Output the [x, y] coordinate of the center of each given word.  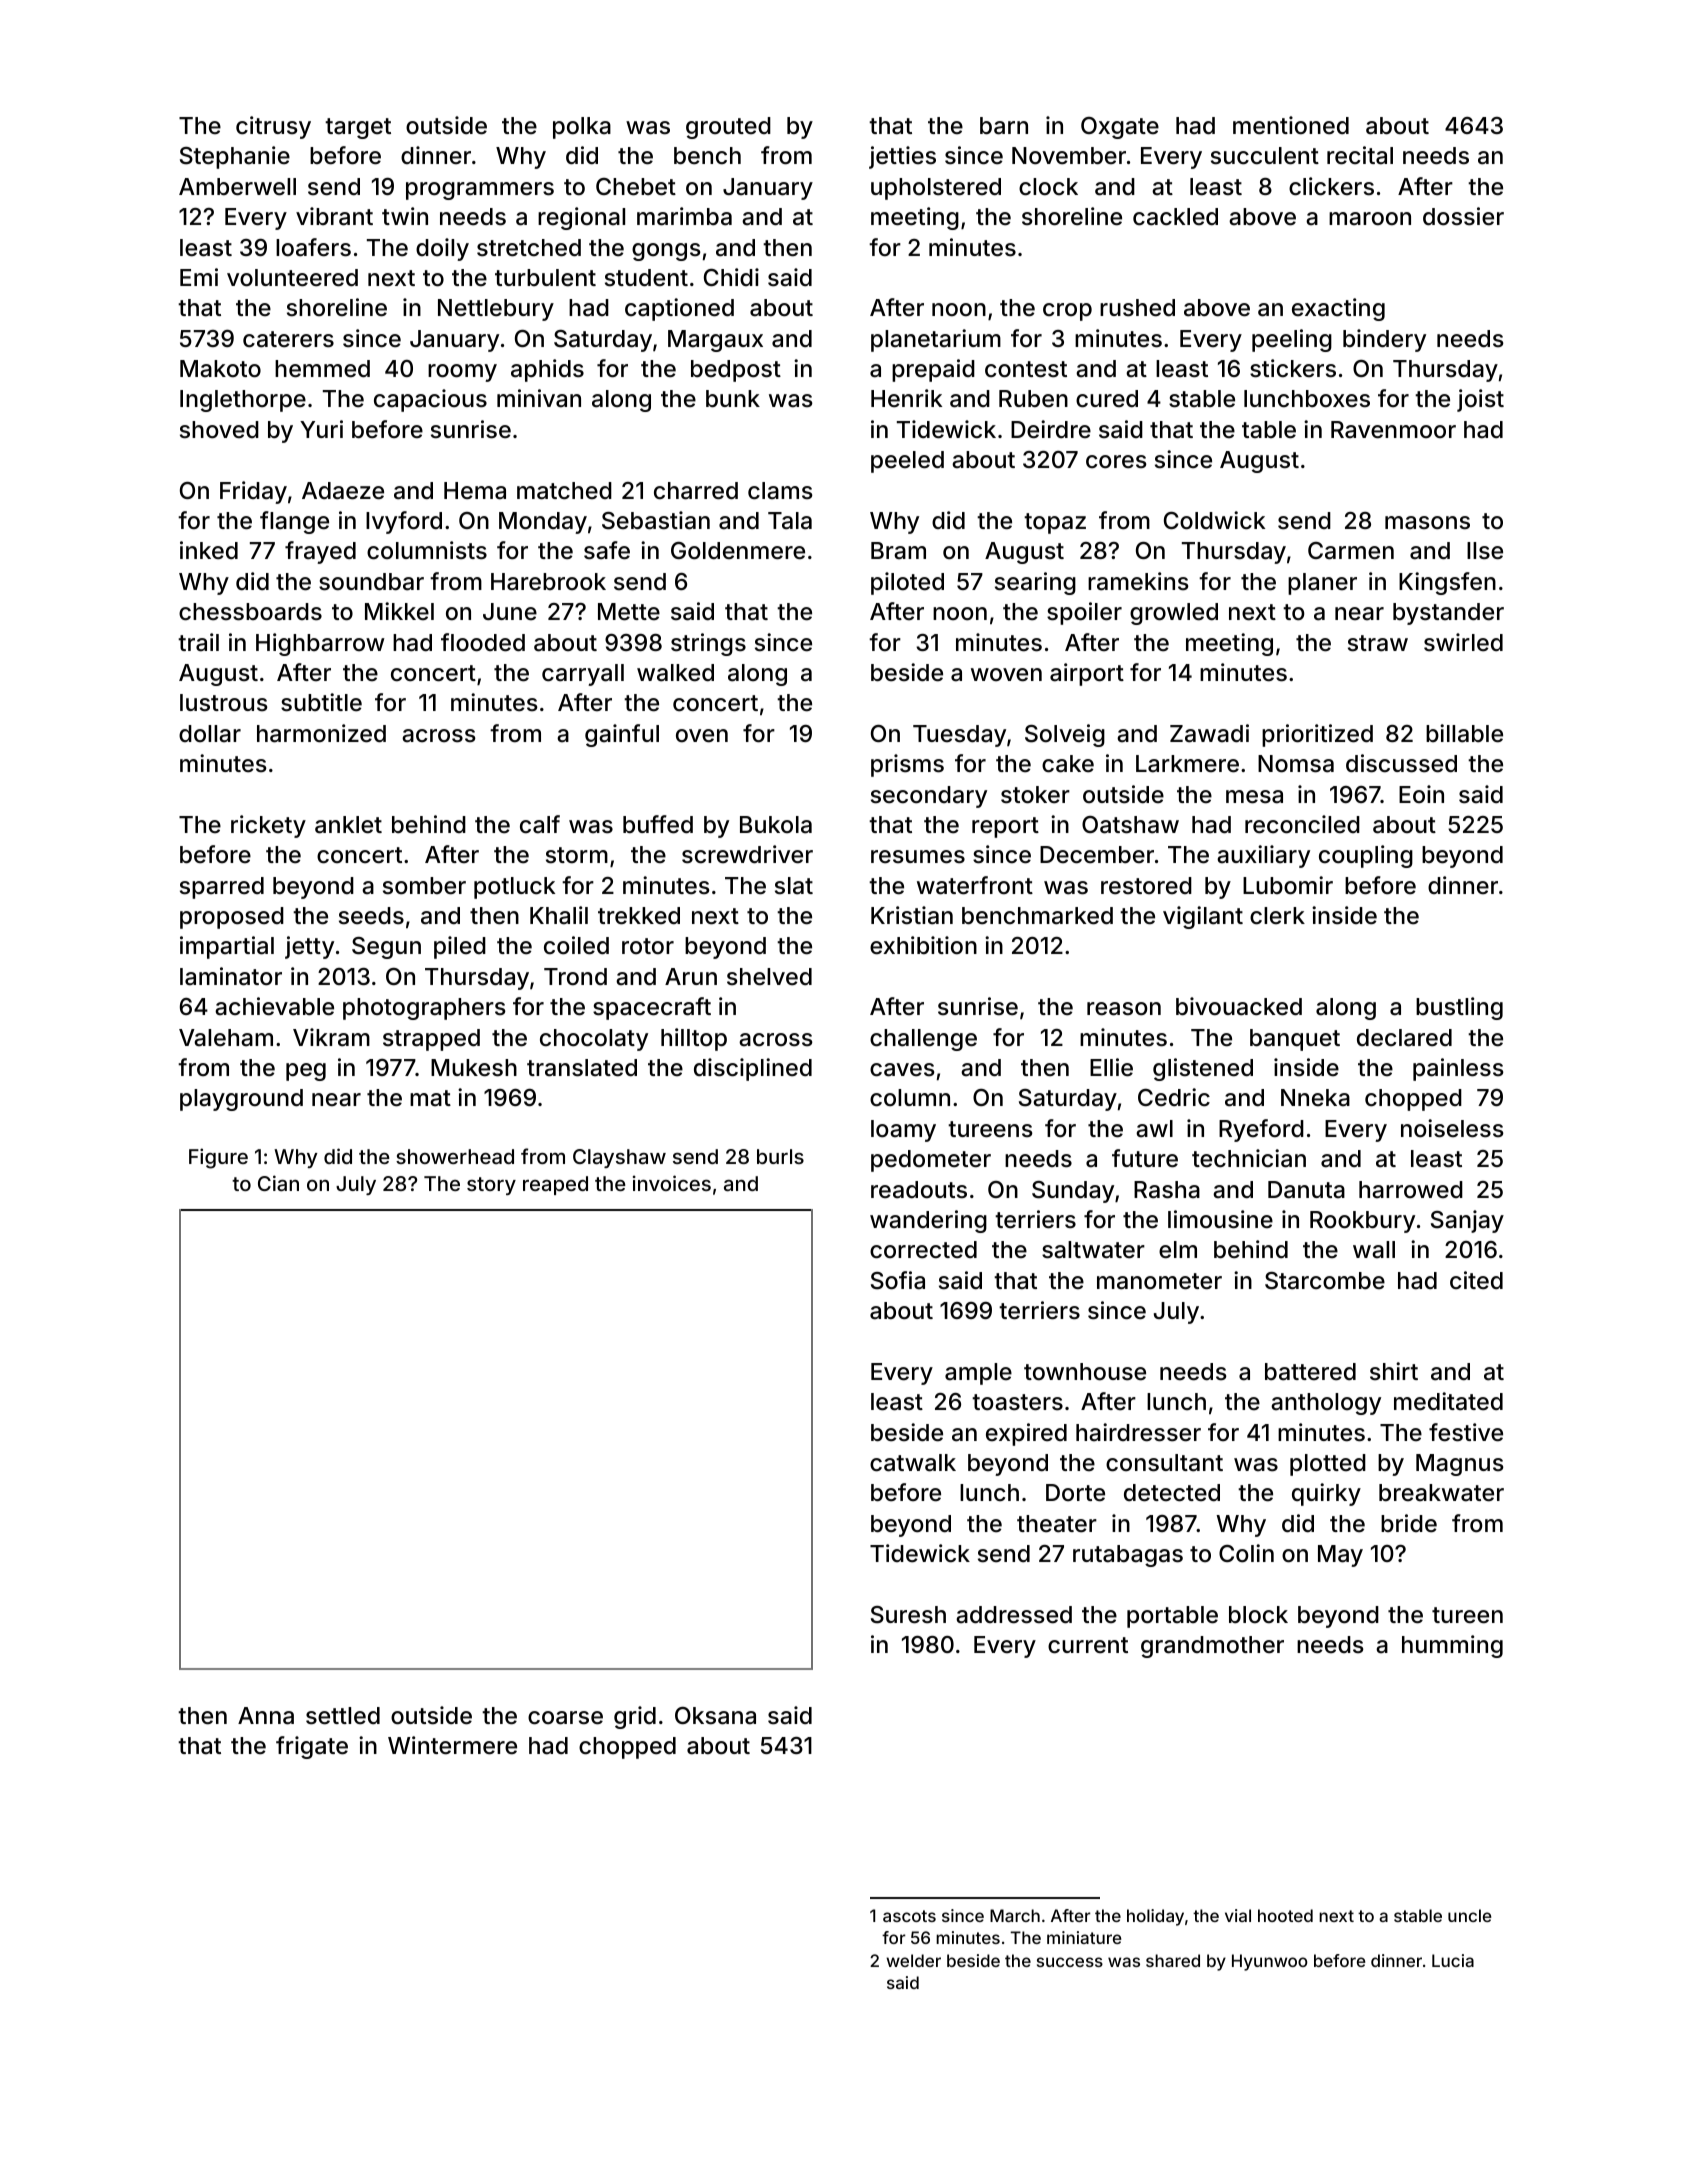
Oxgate [1120, 128]
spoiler [1084, 613]
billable [1464, 733]
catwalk [913, 1463]
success [1070, 1962]
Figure [218, 1158]
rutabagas [1128, 1556]
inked [209, 550]
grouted [728, 128]
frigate [312, 1747]
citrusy [273, 127]
